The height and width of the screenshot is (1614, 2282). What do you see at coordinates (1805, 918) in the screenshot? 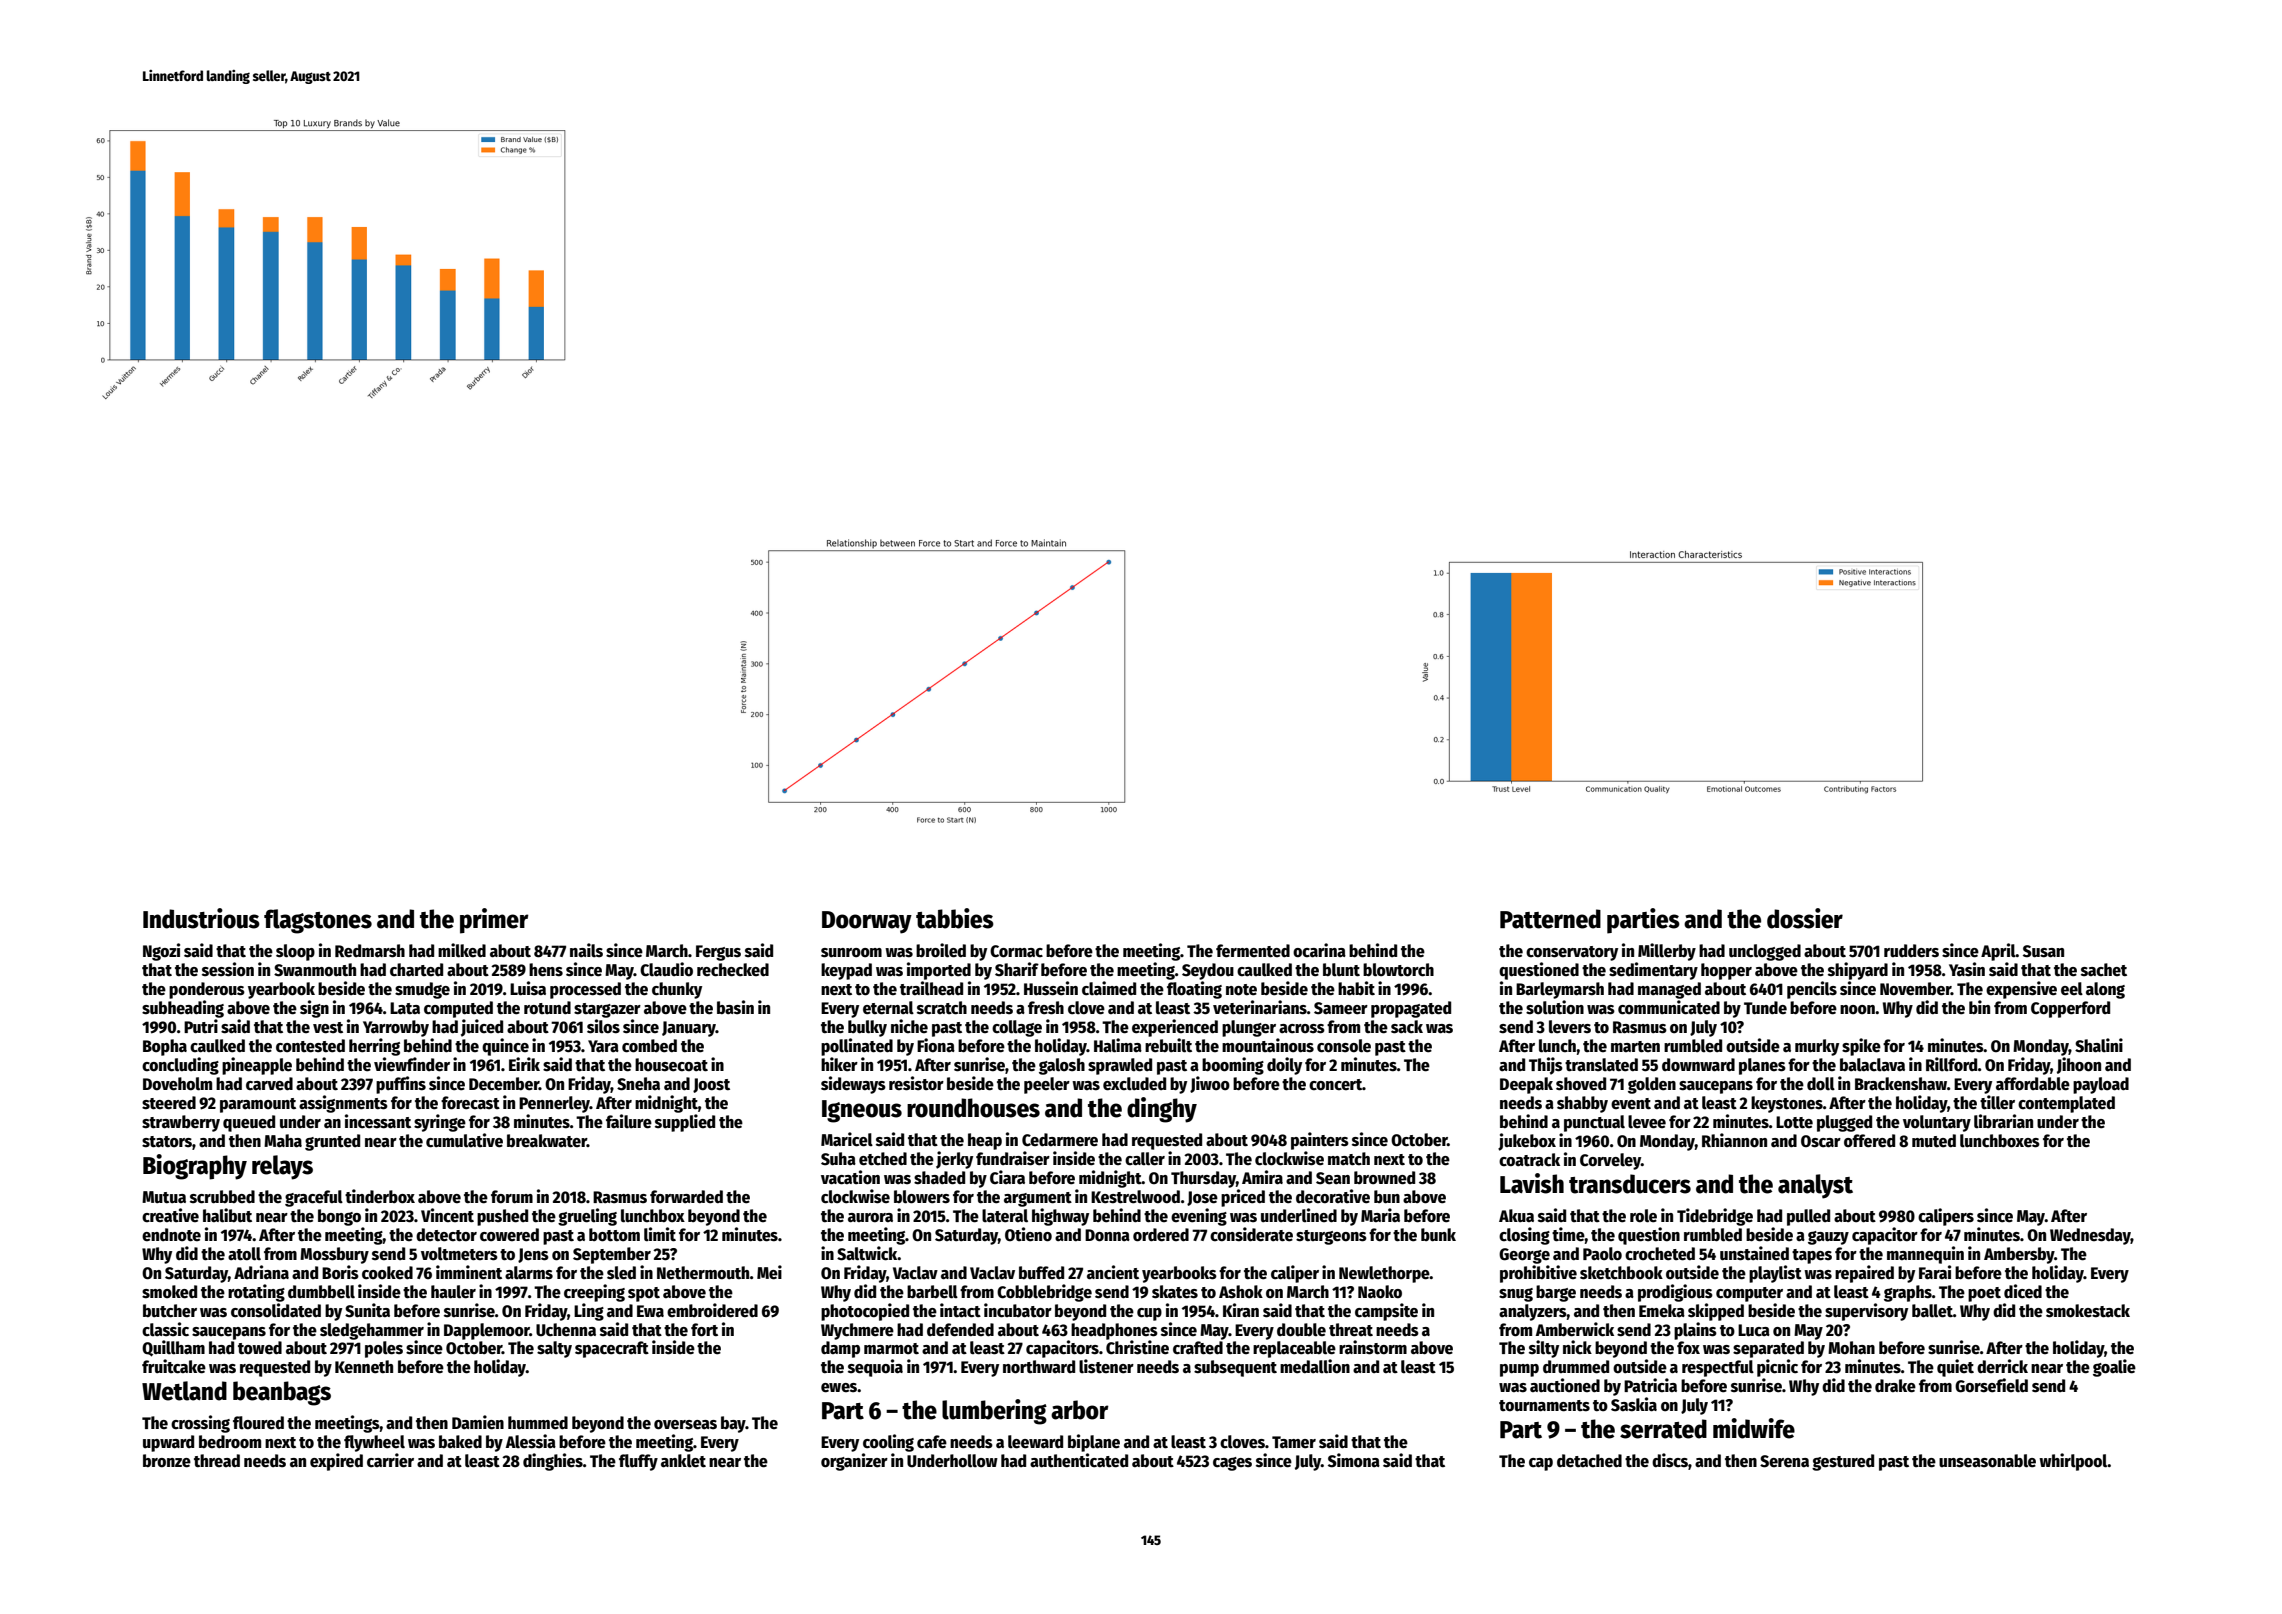
I see `dossier` at bounding box center [1805, 918].
